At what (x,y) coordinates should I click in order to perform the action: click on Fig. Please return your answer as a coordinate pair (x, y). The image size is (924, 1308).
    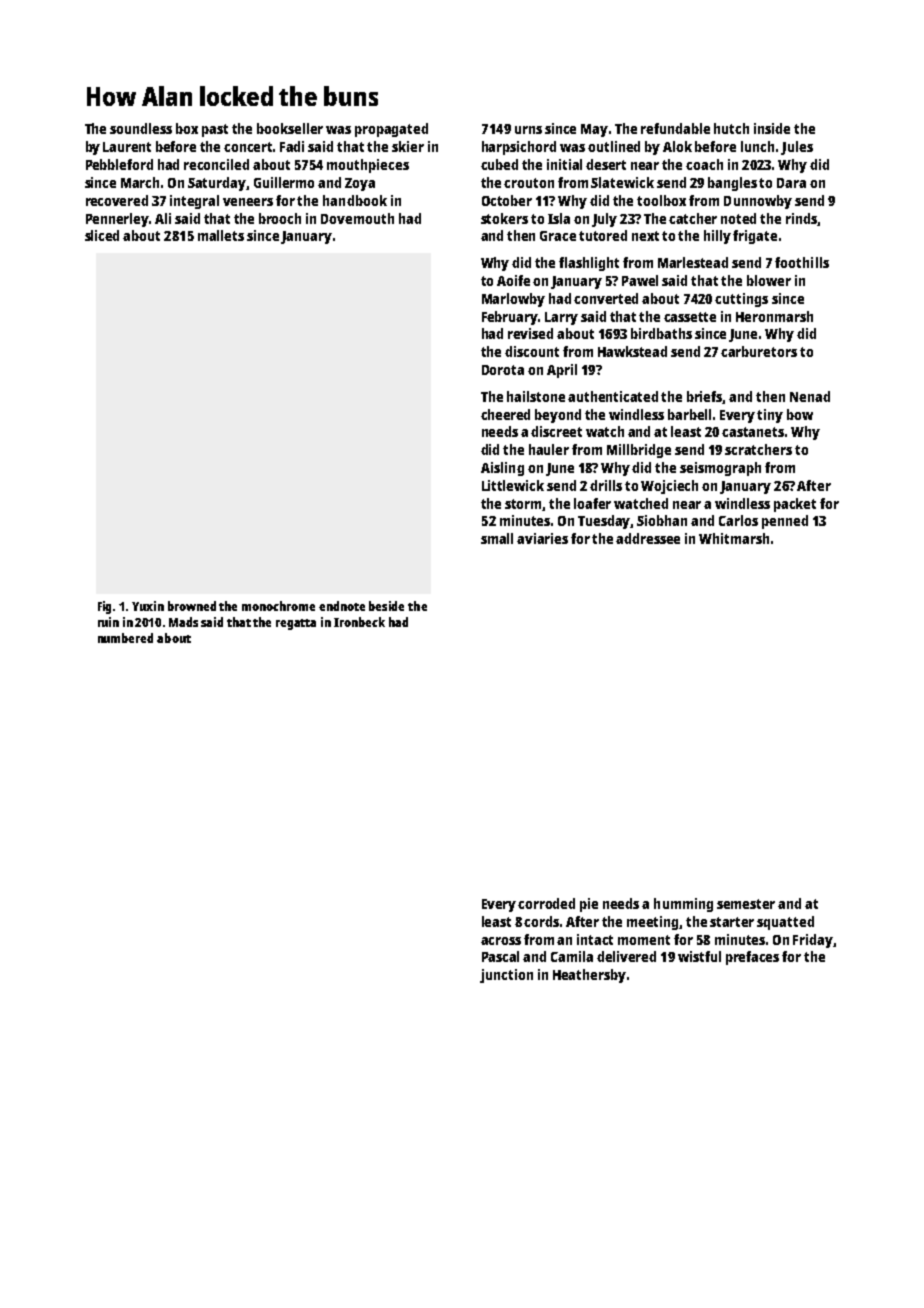
    Looking at the image, I should click on (104, 607).
